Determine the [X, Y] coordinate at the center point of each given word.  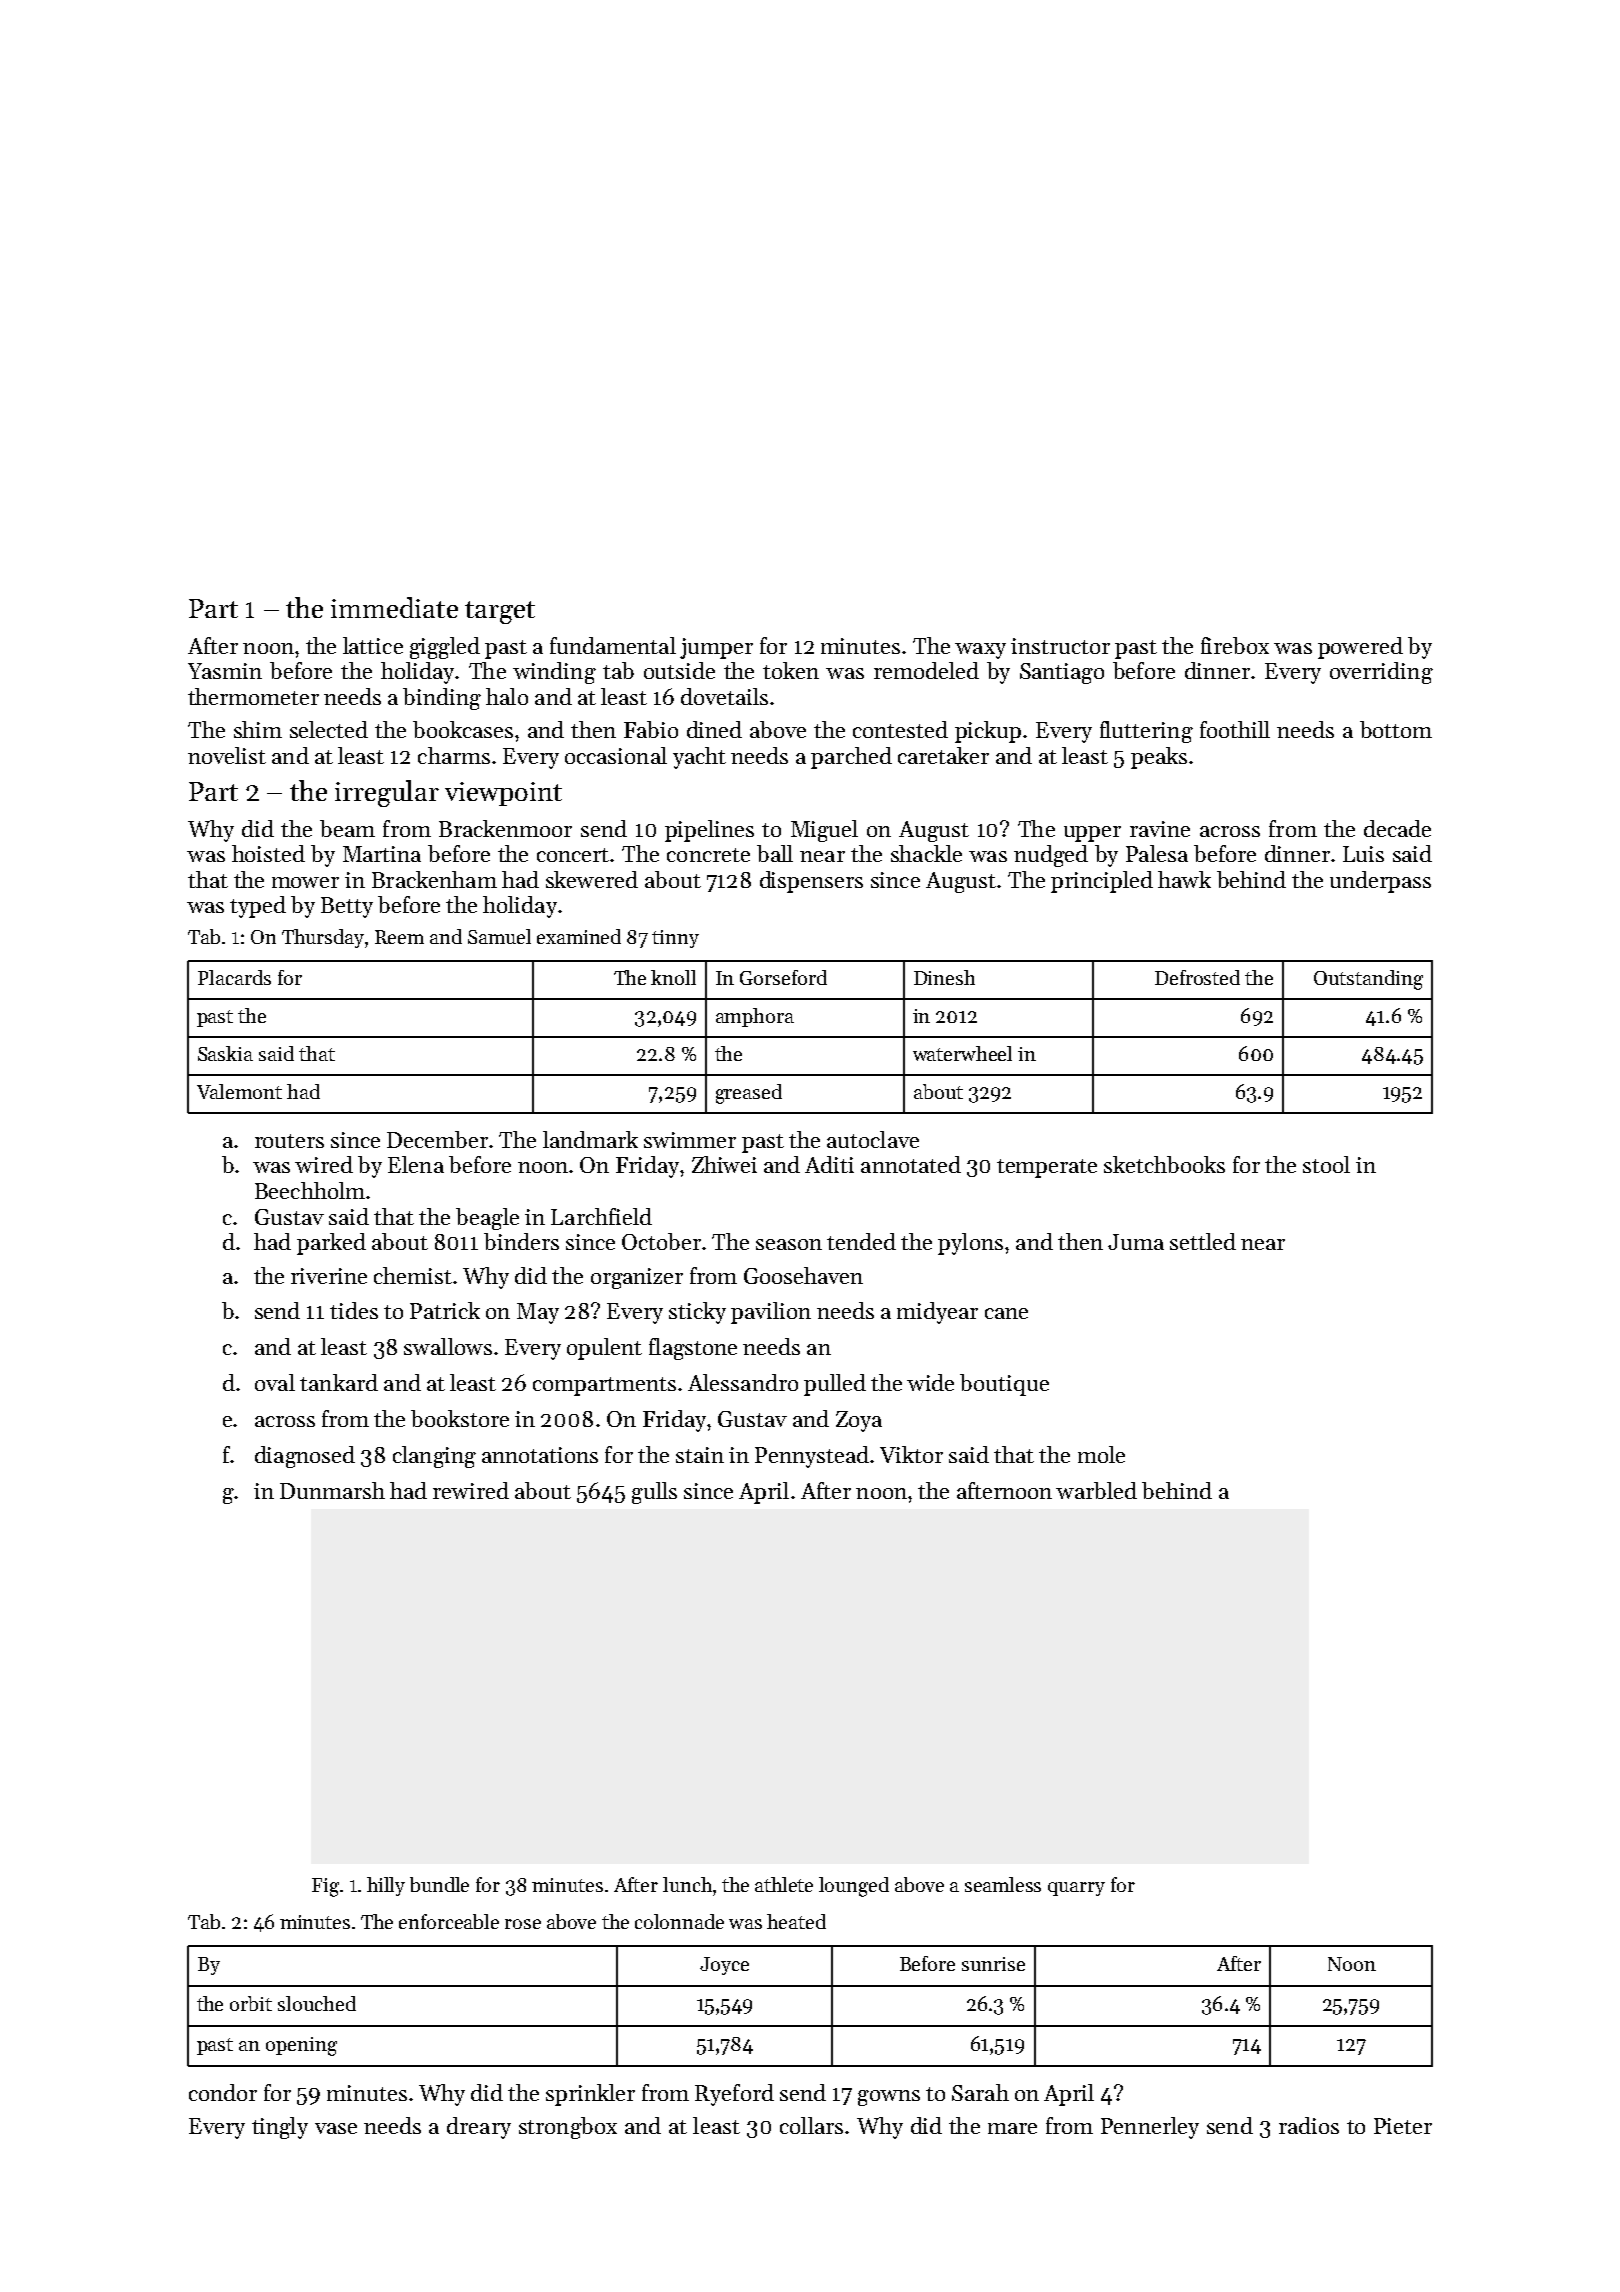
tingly [280, 2128]
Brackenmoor [505, 828]
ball [775, 853]
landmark [590, 1139]
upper [1092, 834]
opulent [604, 1349]
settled [1203, 1241]
